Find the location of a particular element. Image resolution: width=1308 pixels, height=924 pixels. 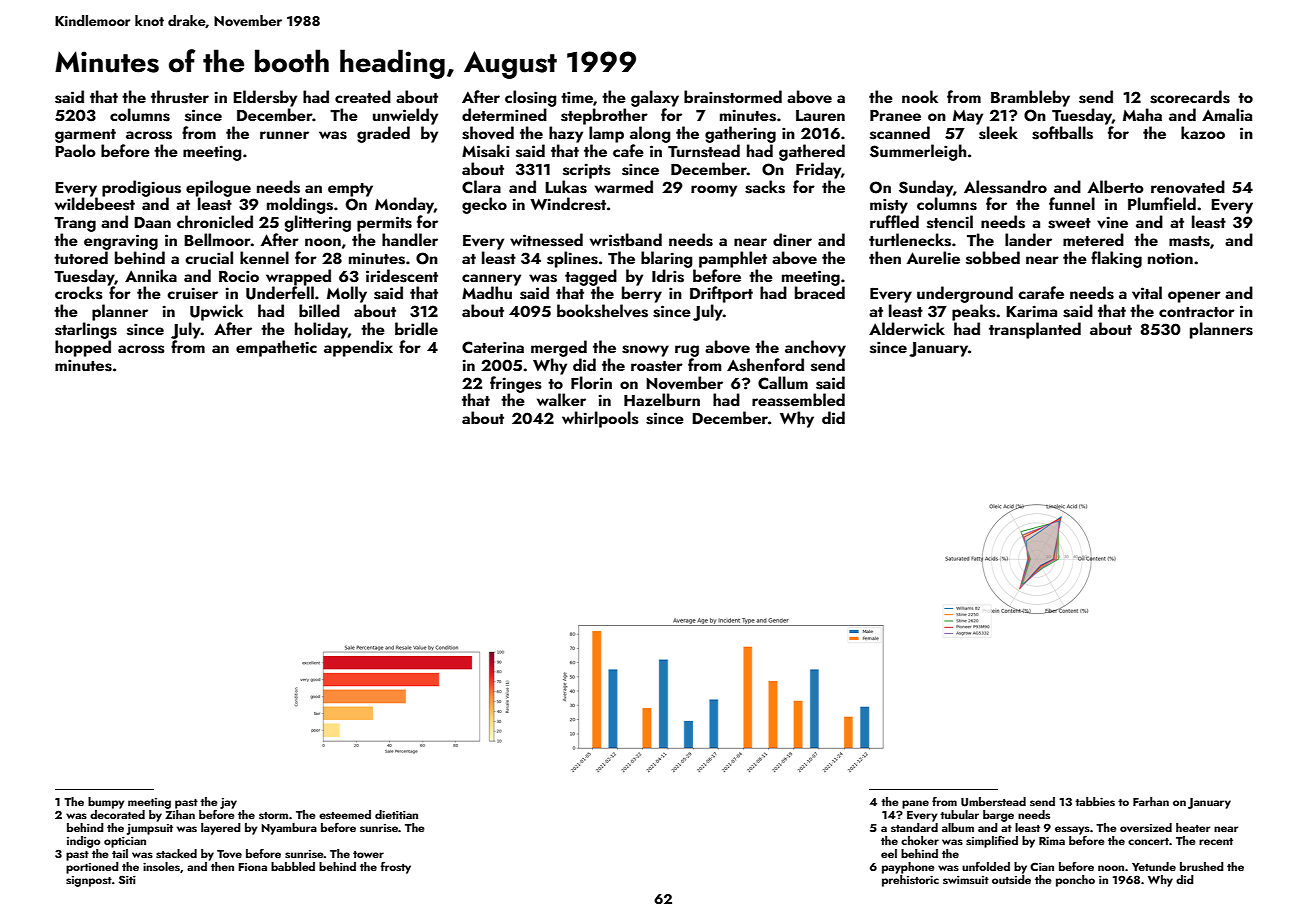

prehistoric is located at coordinates (910, 881).
